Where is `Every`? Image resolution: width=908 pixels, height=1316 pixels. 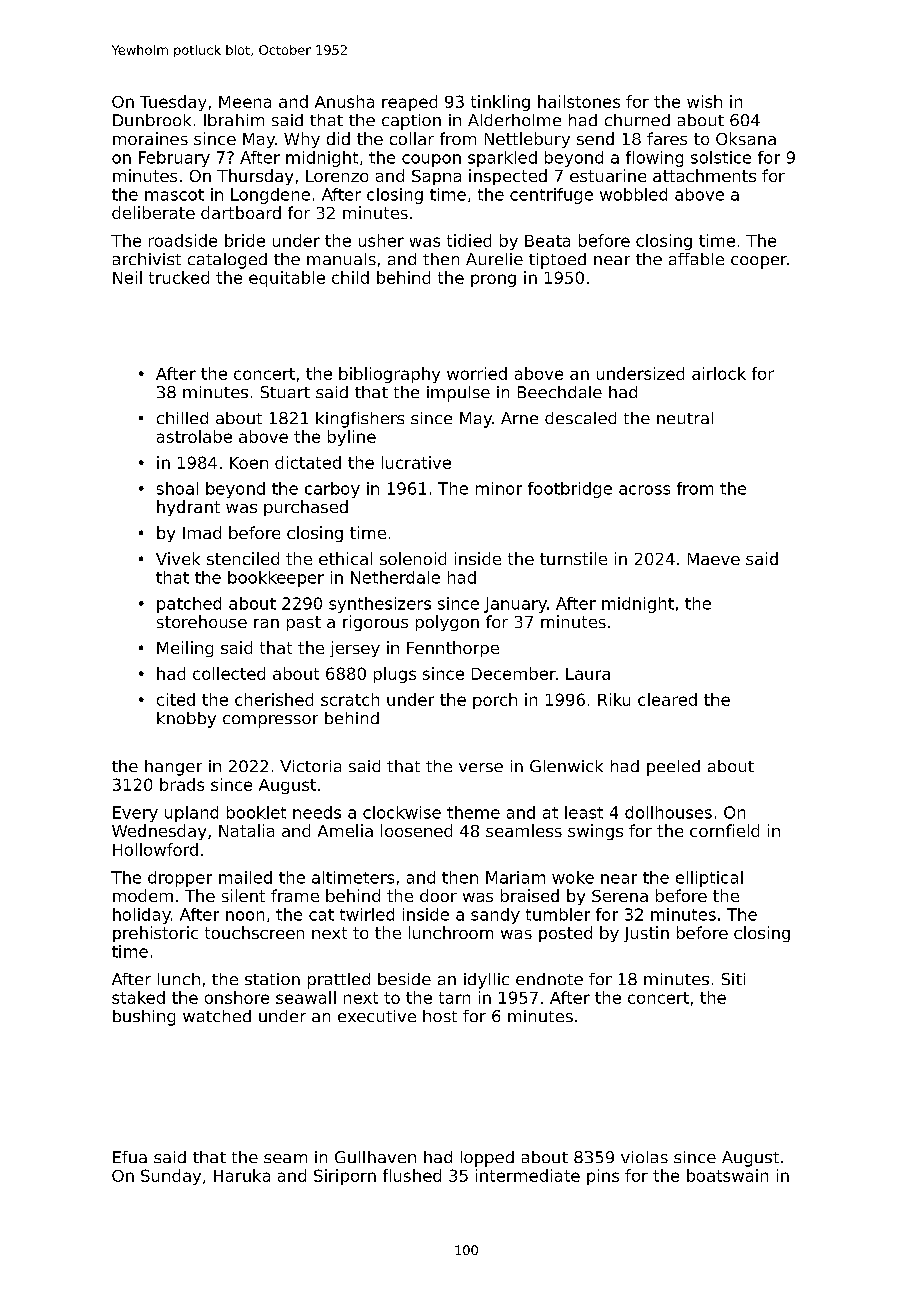 Every is located at coordinates (135, 814).
